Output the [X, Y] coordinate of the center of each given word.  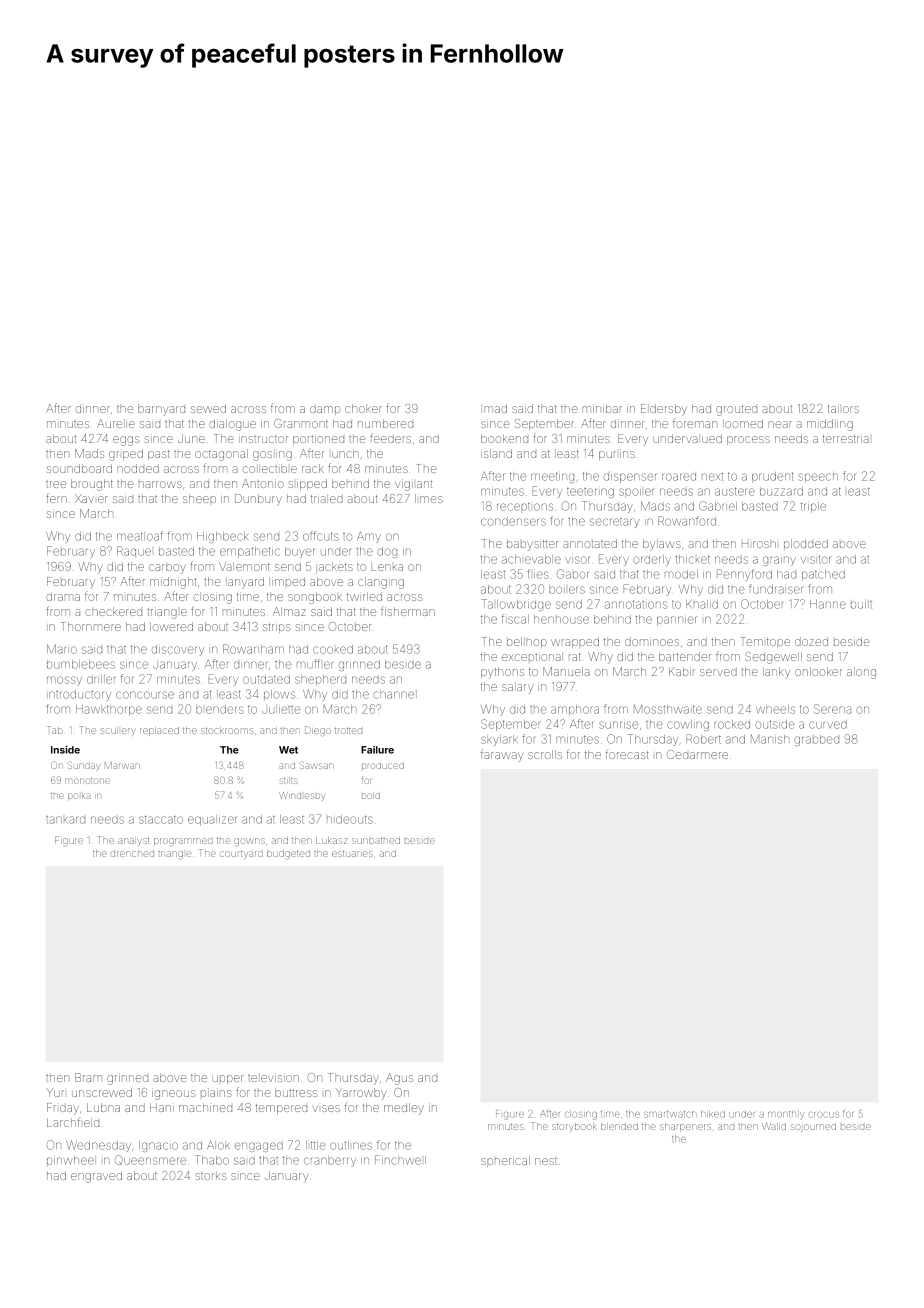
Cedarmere [697, 754]
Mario [62, 649]
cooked [333, 649]
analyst [133, 841]
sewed [208, 408]
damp [325, 409]
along [861, 674]
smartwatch [670, 1114]
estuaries [352, 853]
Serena [832, 709]
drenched [132, 854]
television [273, 1078]
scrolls [545, 754]
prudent [773, 477]
